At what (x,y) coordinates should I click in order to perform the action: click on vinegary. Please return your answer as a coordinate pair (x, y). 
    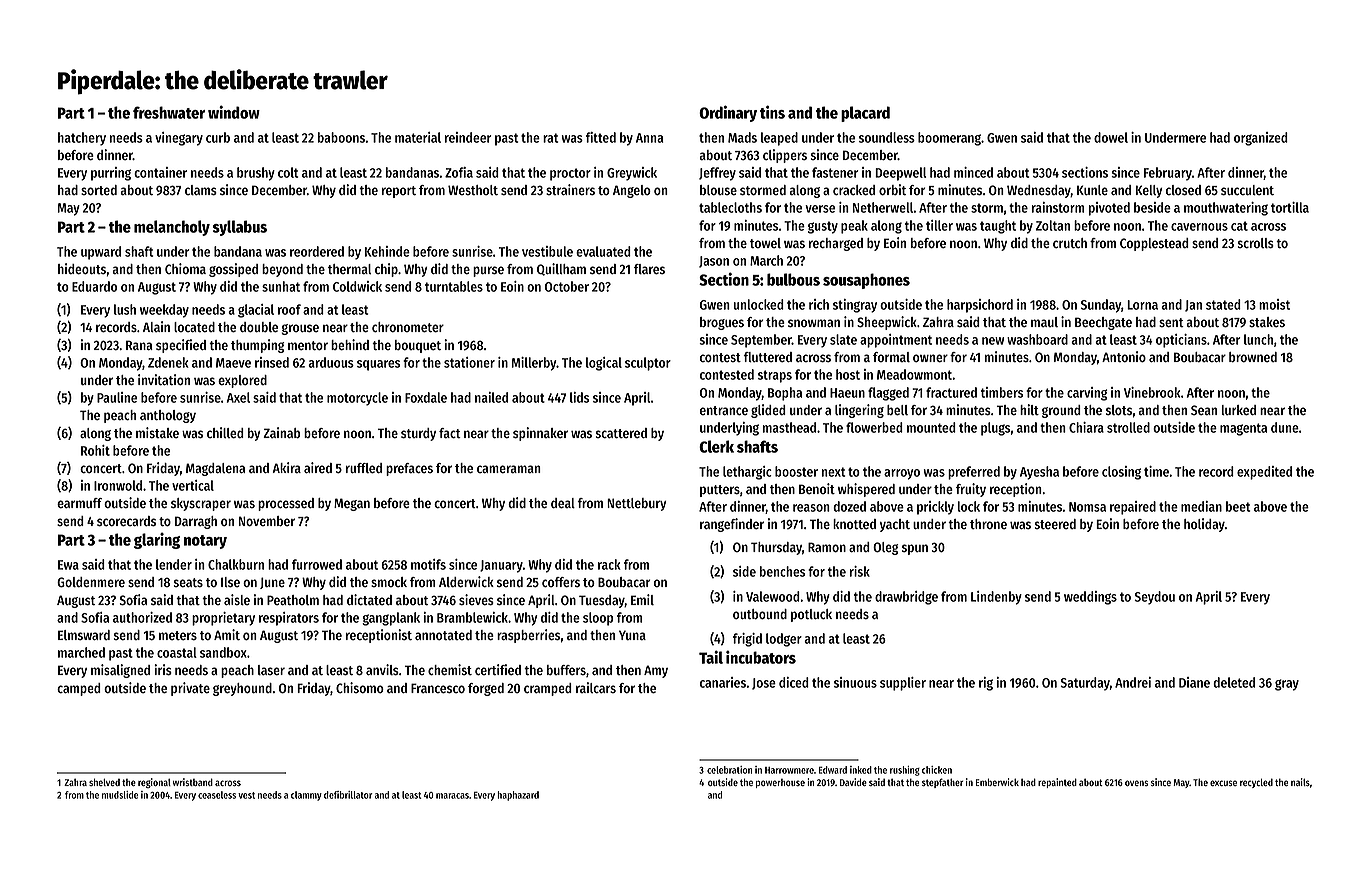
    Looking at the image, I should click on (179, 139).
